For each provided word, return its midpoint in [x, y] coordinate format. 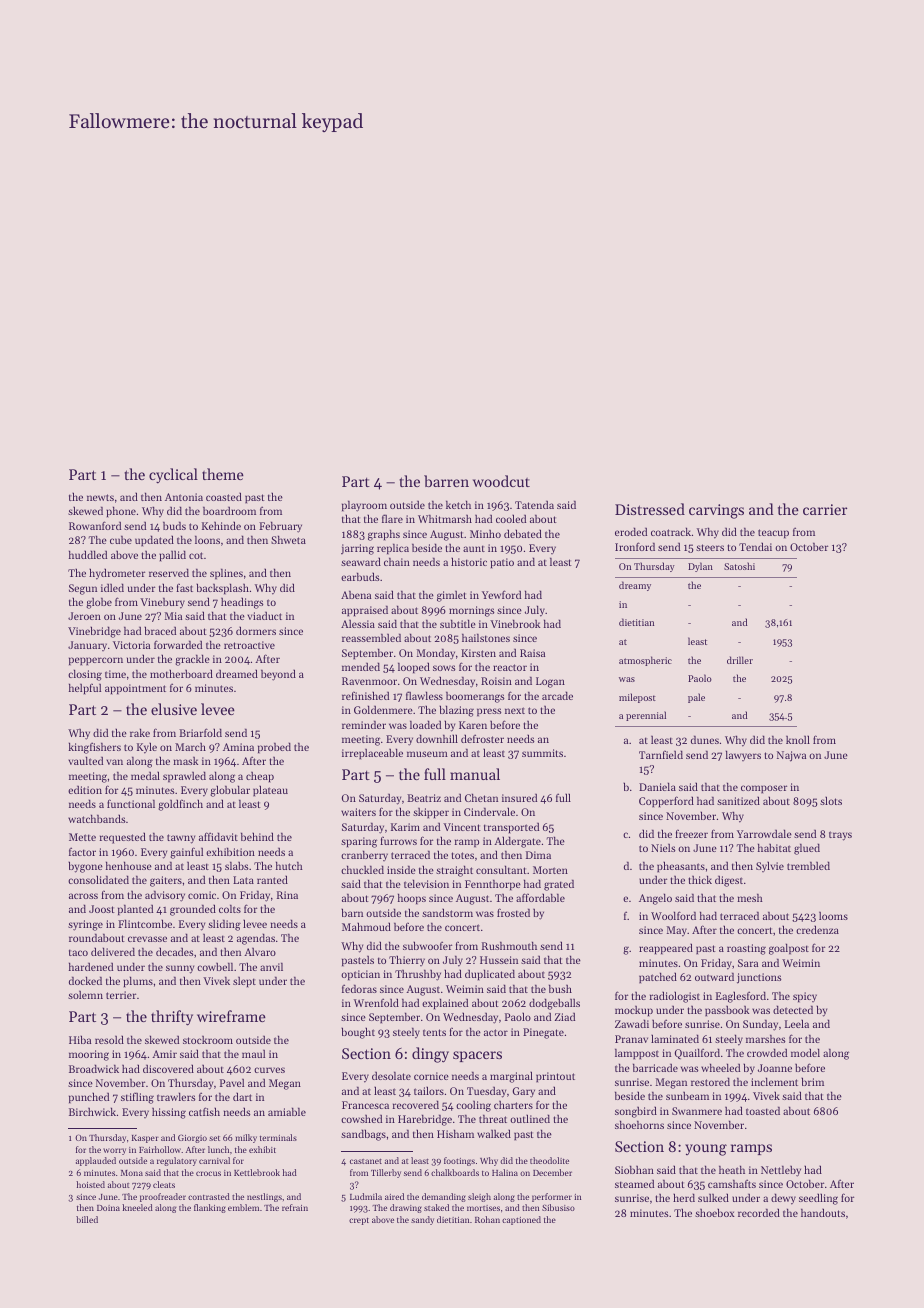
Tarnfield [661, 754]
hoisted [90, 1184]
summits [542, 753]
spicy [805, 997]
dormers [256, 630]
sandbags [363, 1135]
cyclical [173, 476]
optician [360, 975]
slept [244, 982]
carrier [825, 509]
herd [684, 1197]
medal [145, 775]
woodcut [501, 481]
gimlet [452, 596]
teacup [773, 534]
